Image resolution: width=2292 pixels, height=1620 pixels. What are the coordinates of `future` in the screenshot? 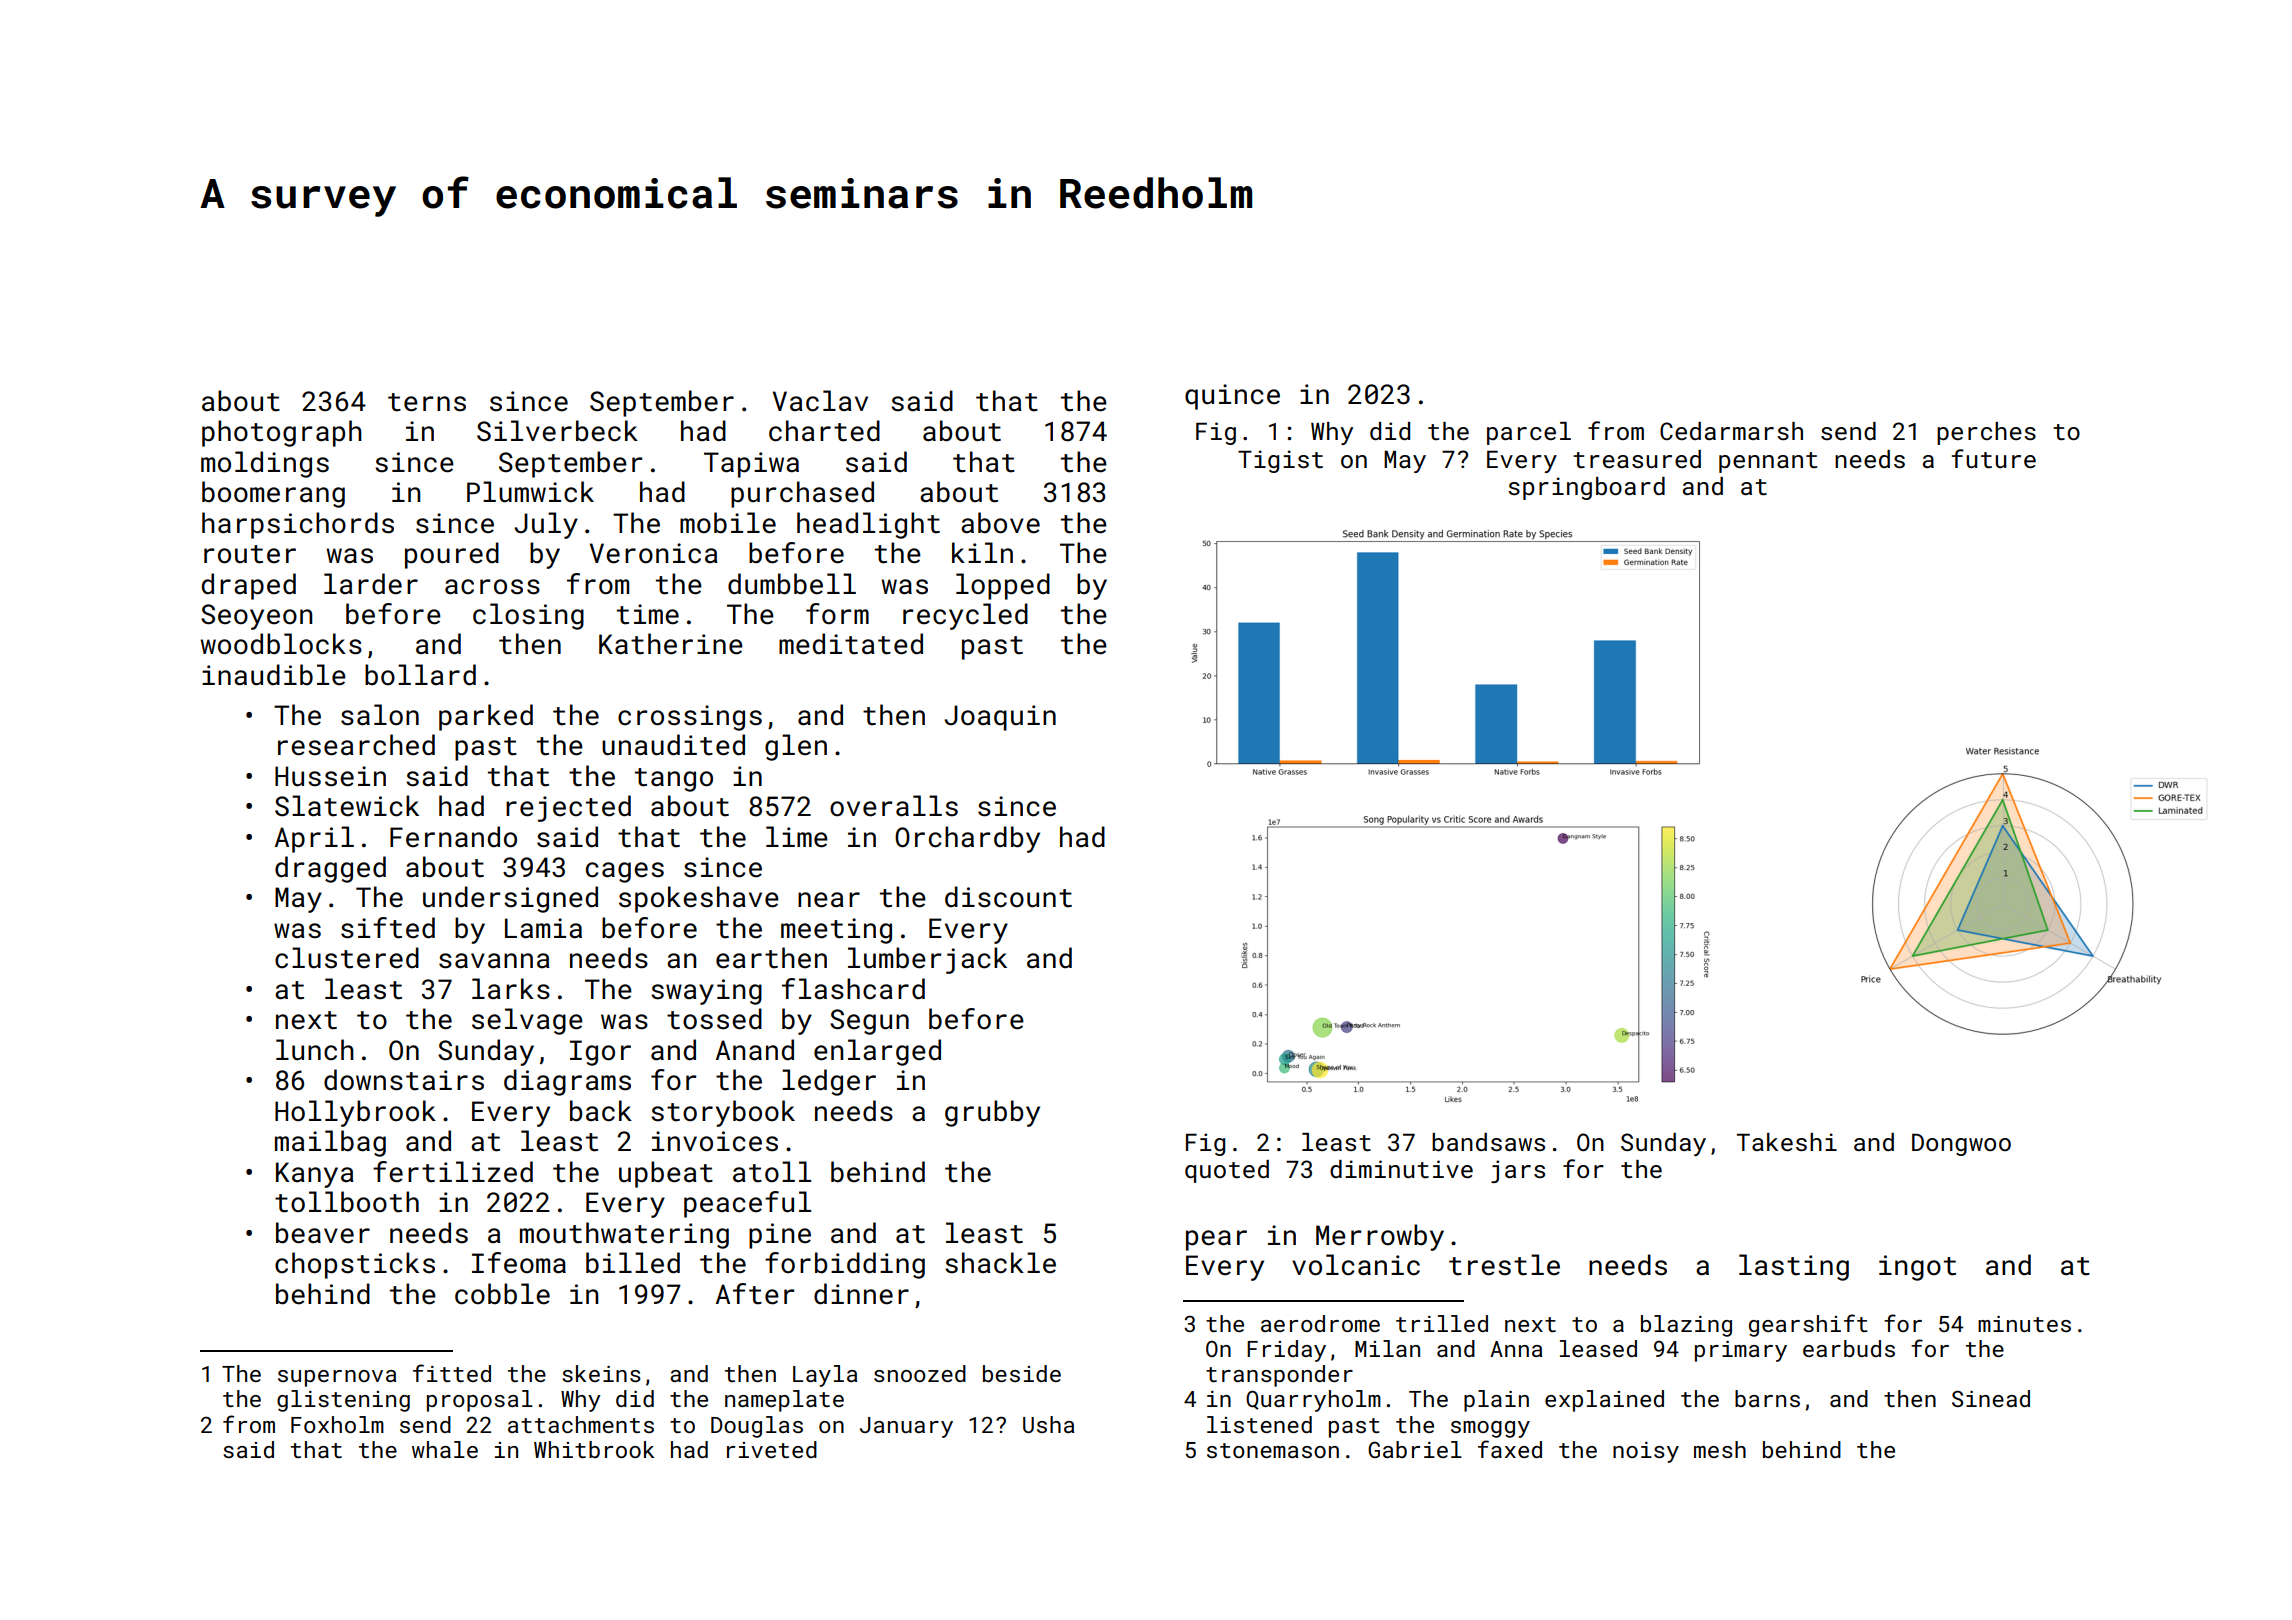 It's located at (1993, 458).
